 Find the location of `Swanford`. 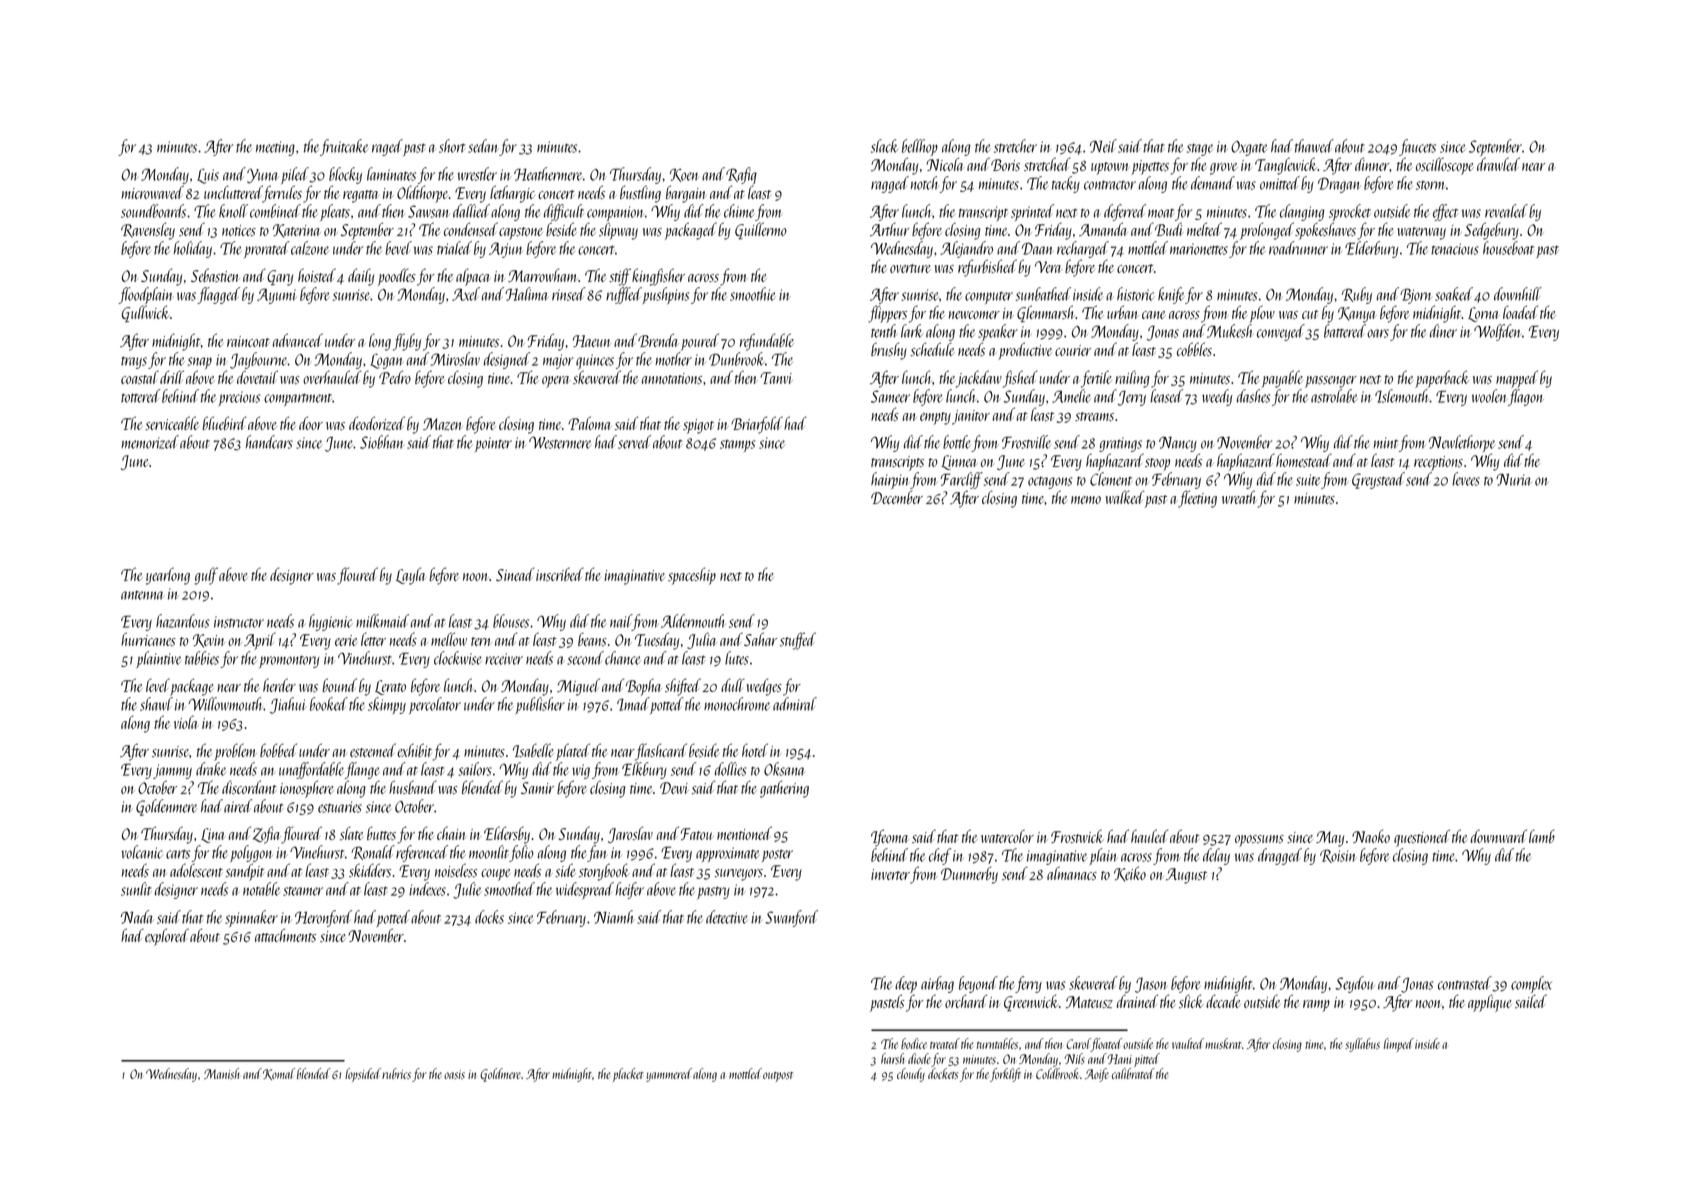

Swanford is located at coordinates (791, 918).
